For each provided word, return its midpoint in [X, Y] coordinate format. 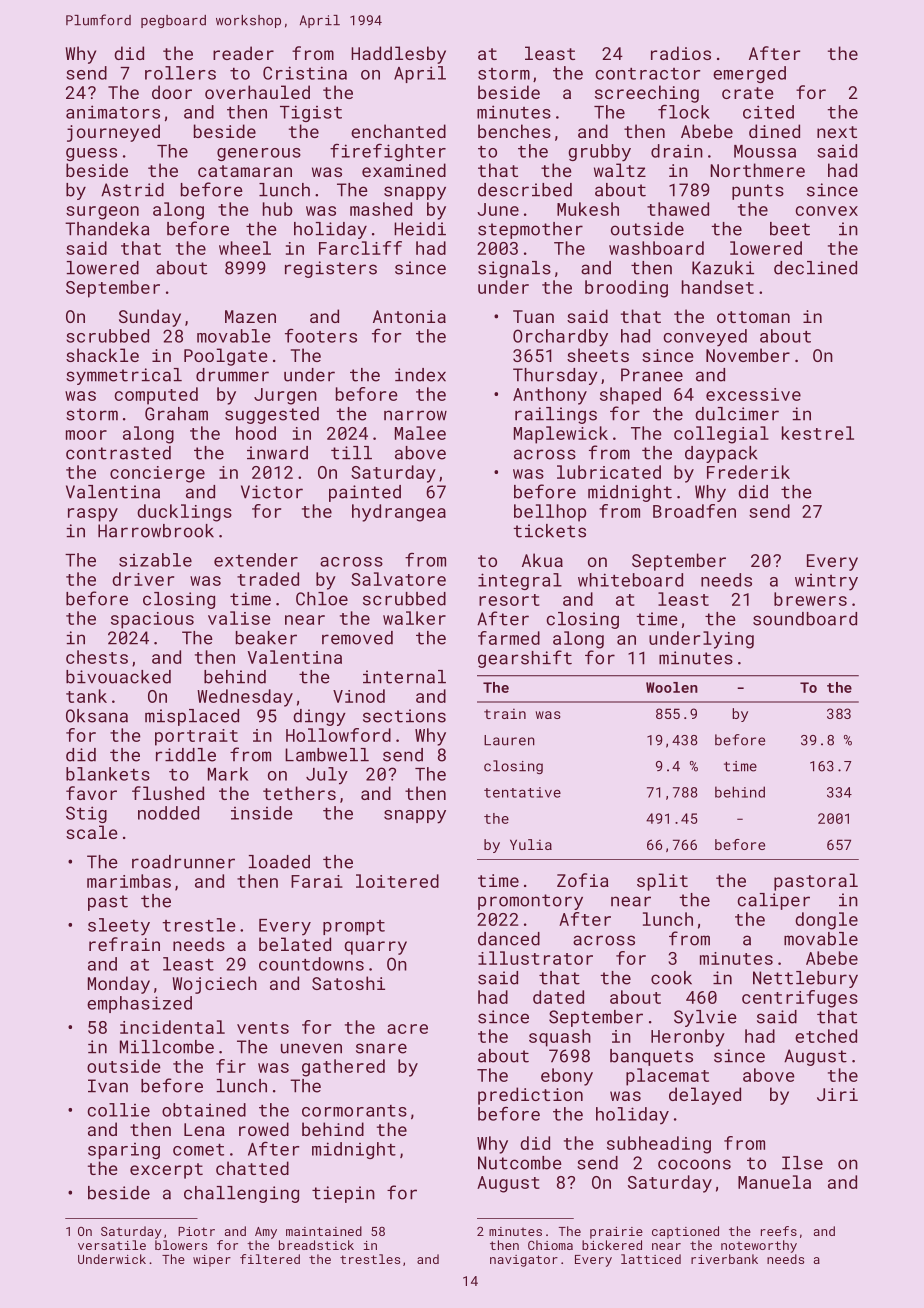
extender [256, 560]
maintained [324, 1231]
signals [514, 269]
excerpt [166, 1171]
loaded [279, 862]
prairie [616, 1233]
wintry [826, 582]
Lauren [509, 740]
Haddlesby [398, 55]
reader [243, 53]
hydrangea [399, 513]
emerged [749, 74]
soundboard [805, 619]
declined [815, 268]
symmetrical [124, 376]
